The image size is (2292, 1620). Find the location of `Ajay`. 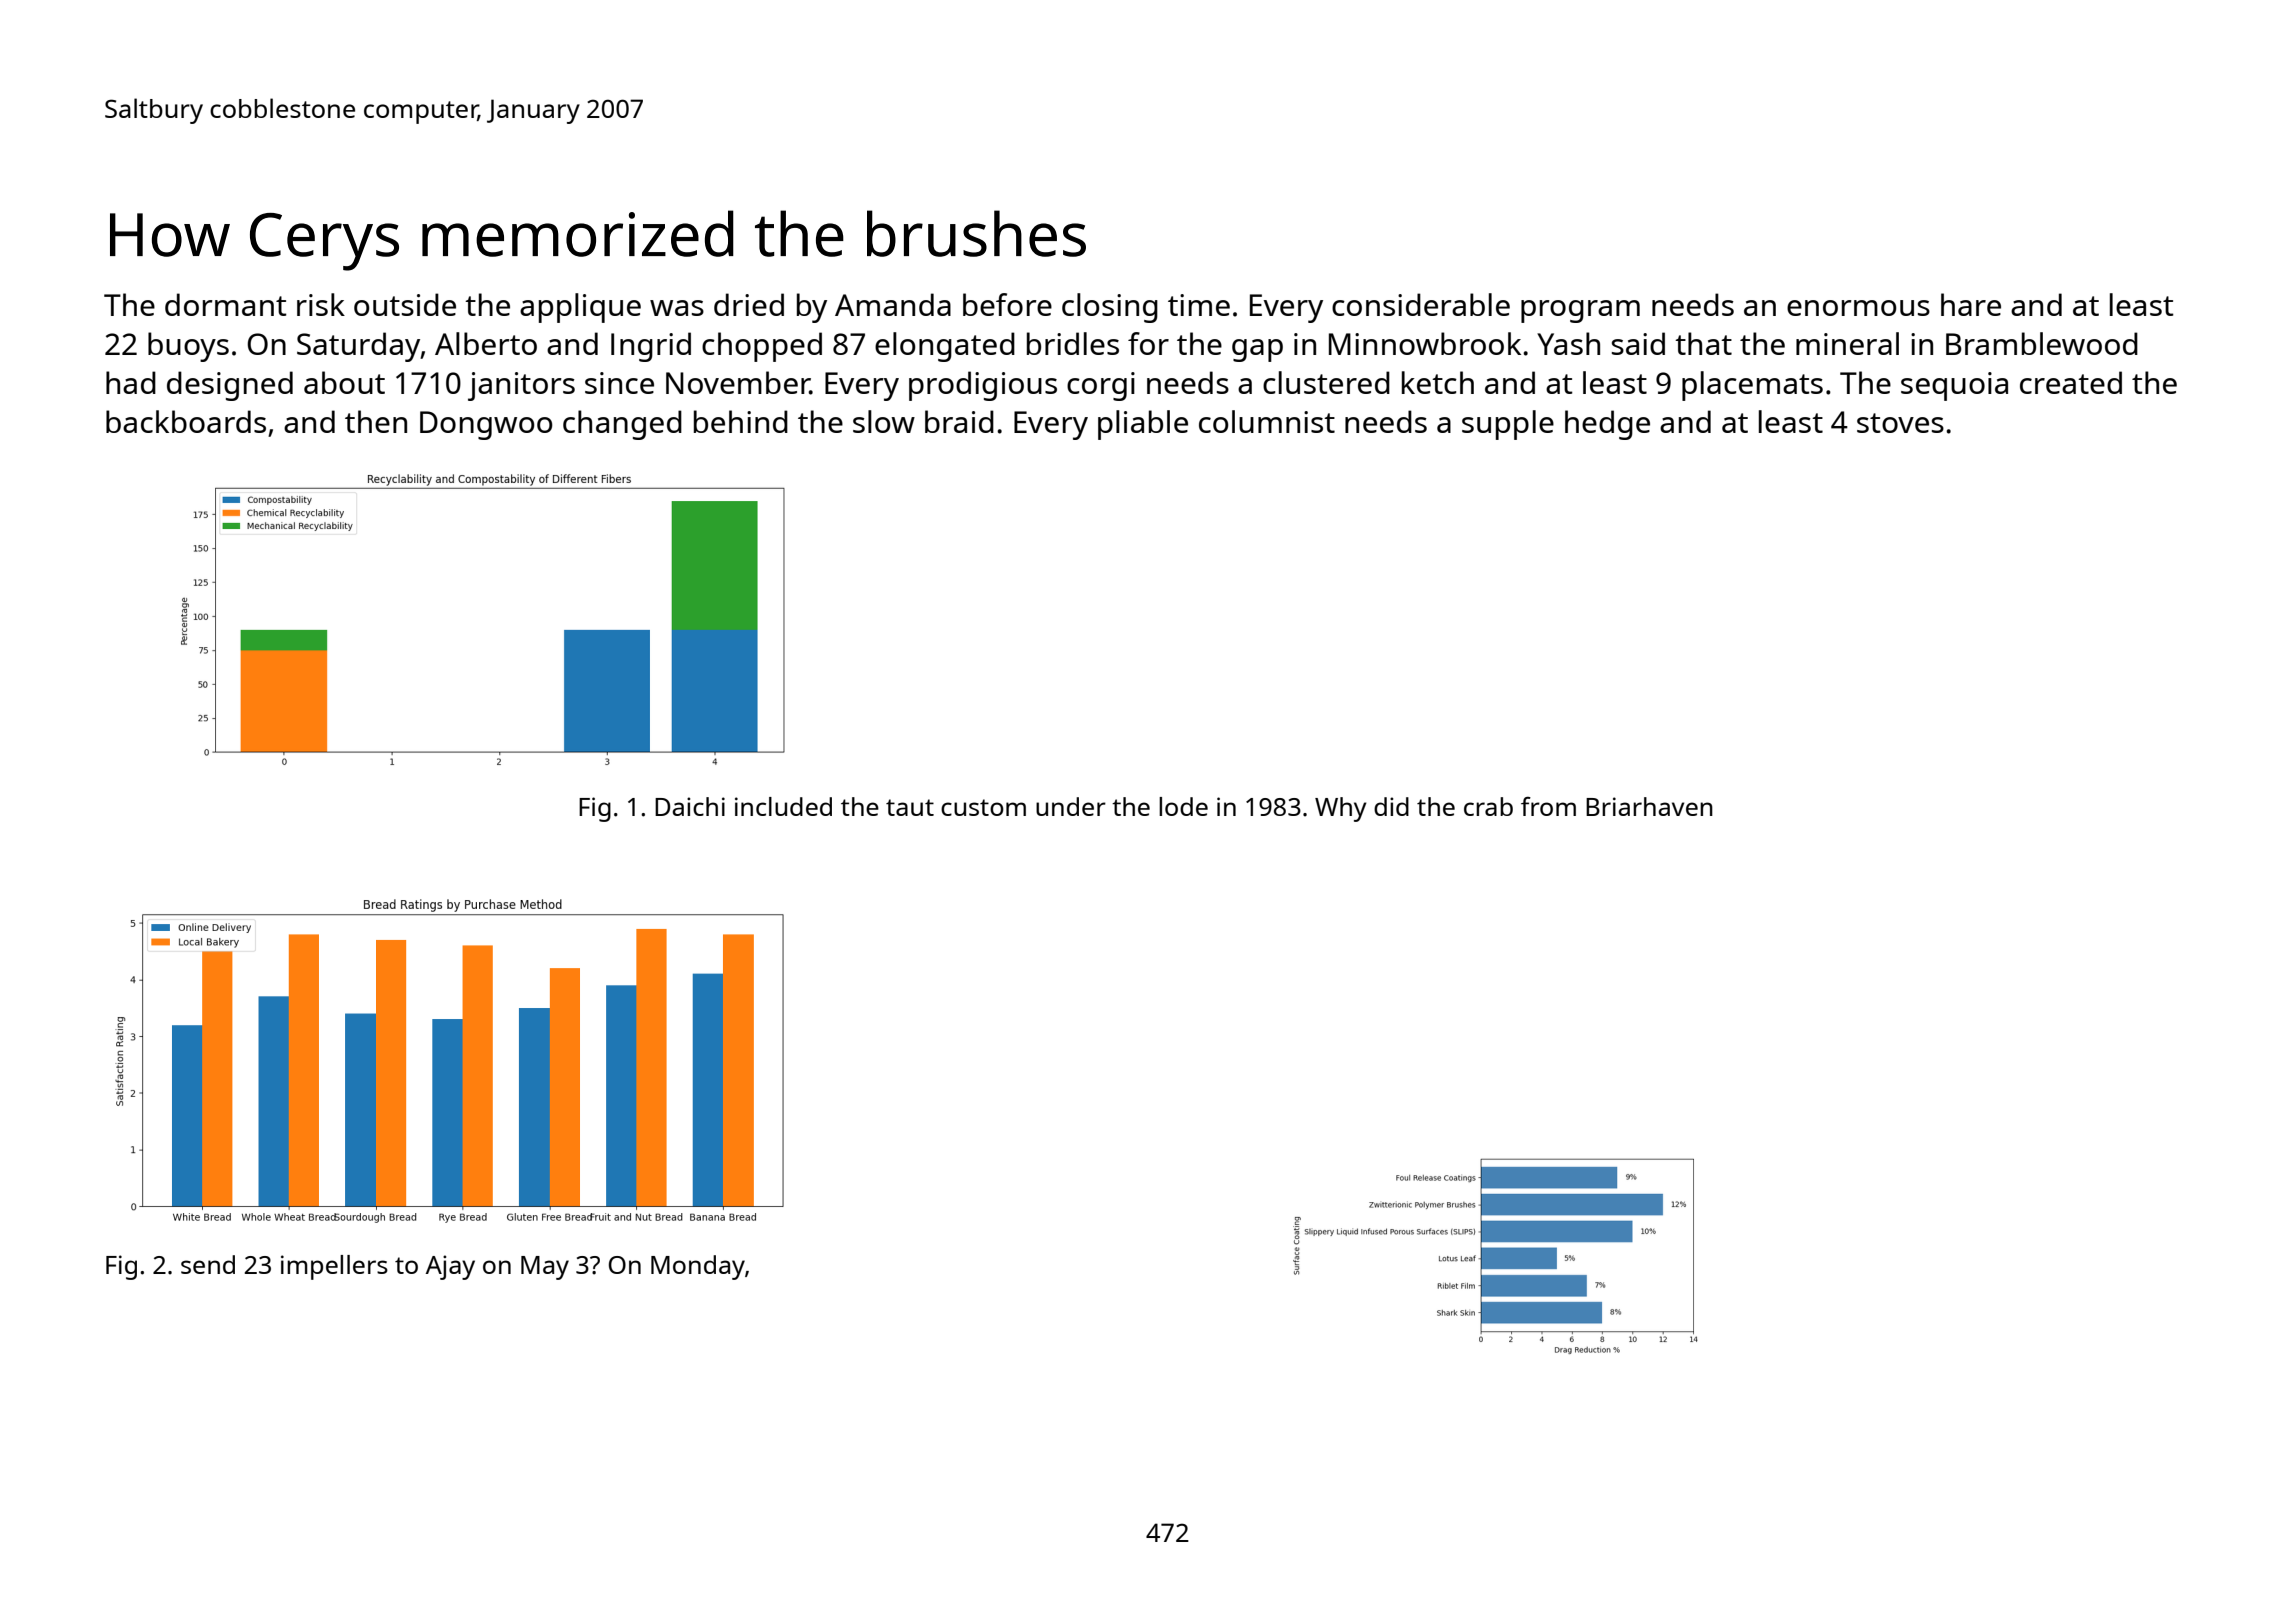

Ajay is located at coordinates (450, 1267).
